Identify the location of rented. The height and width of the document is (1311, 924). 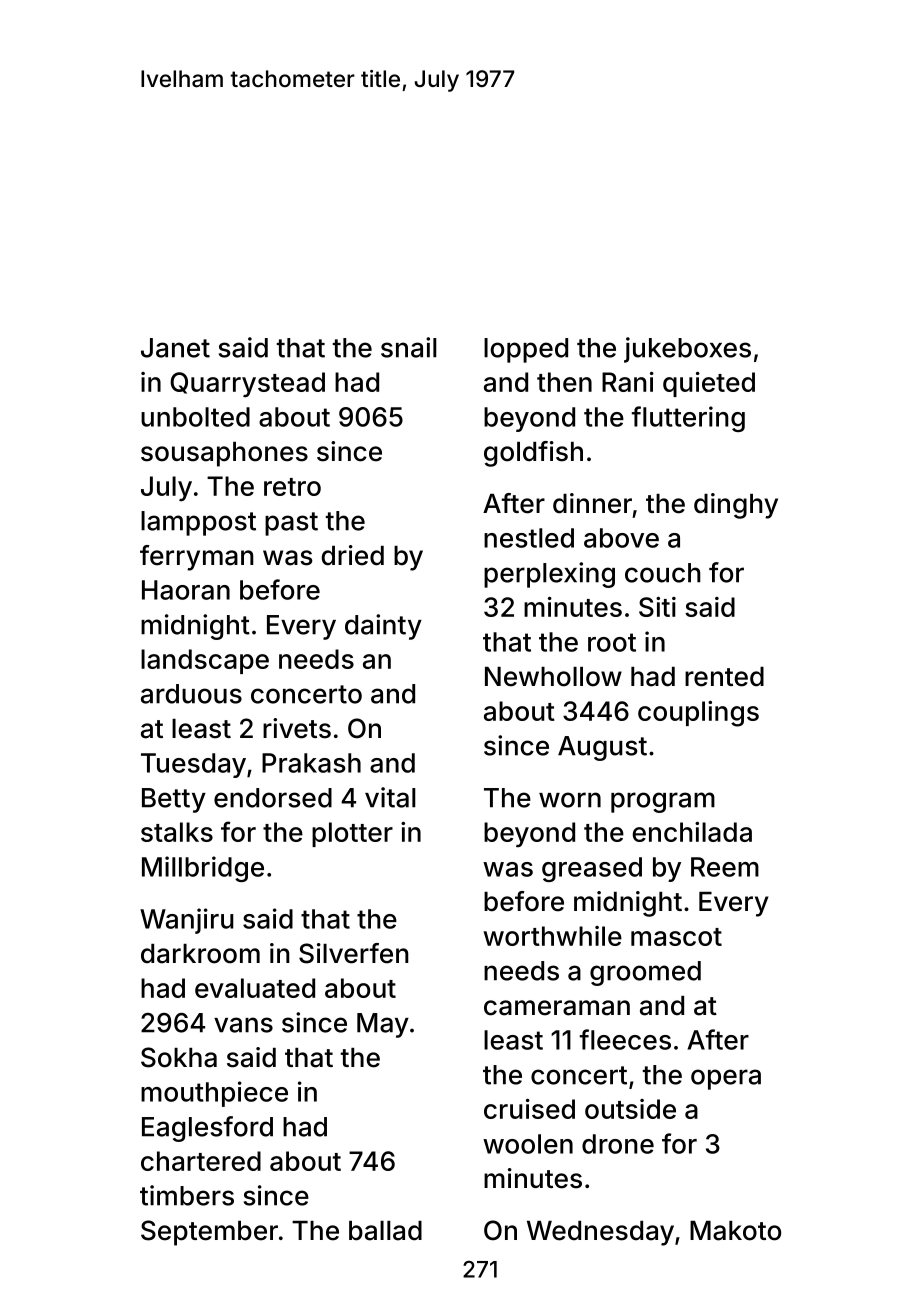
(724, 677).
